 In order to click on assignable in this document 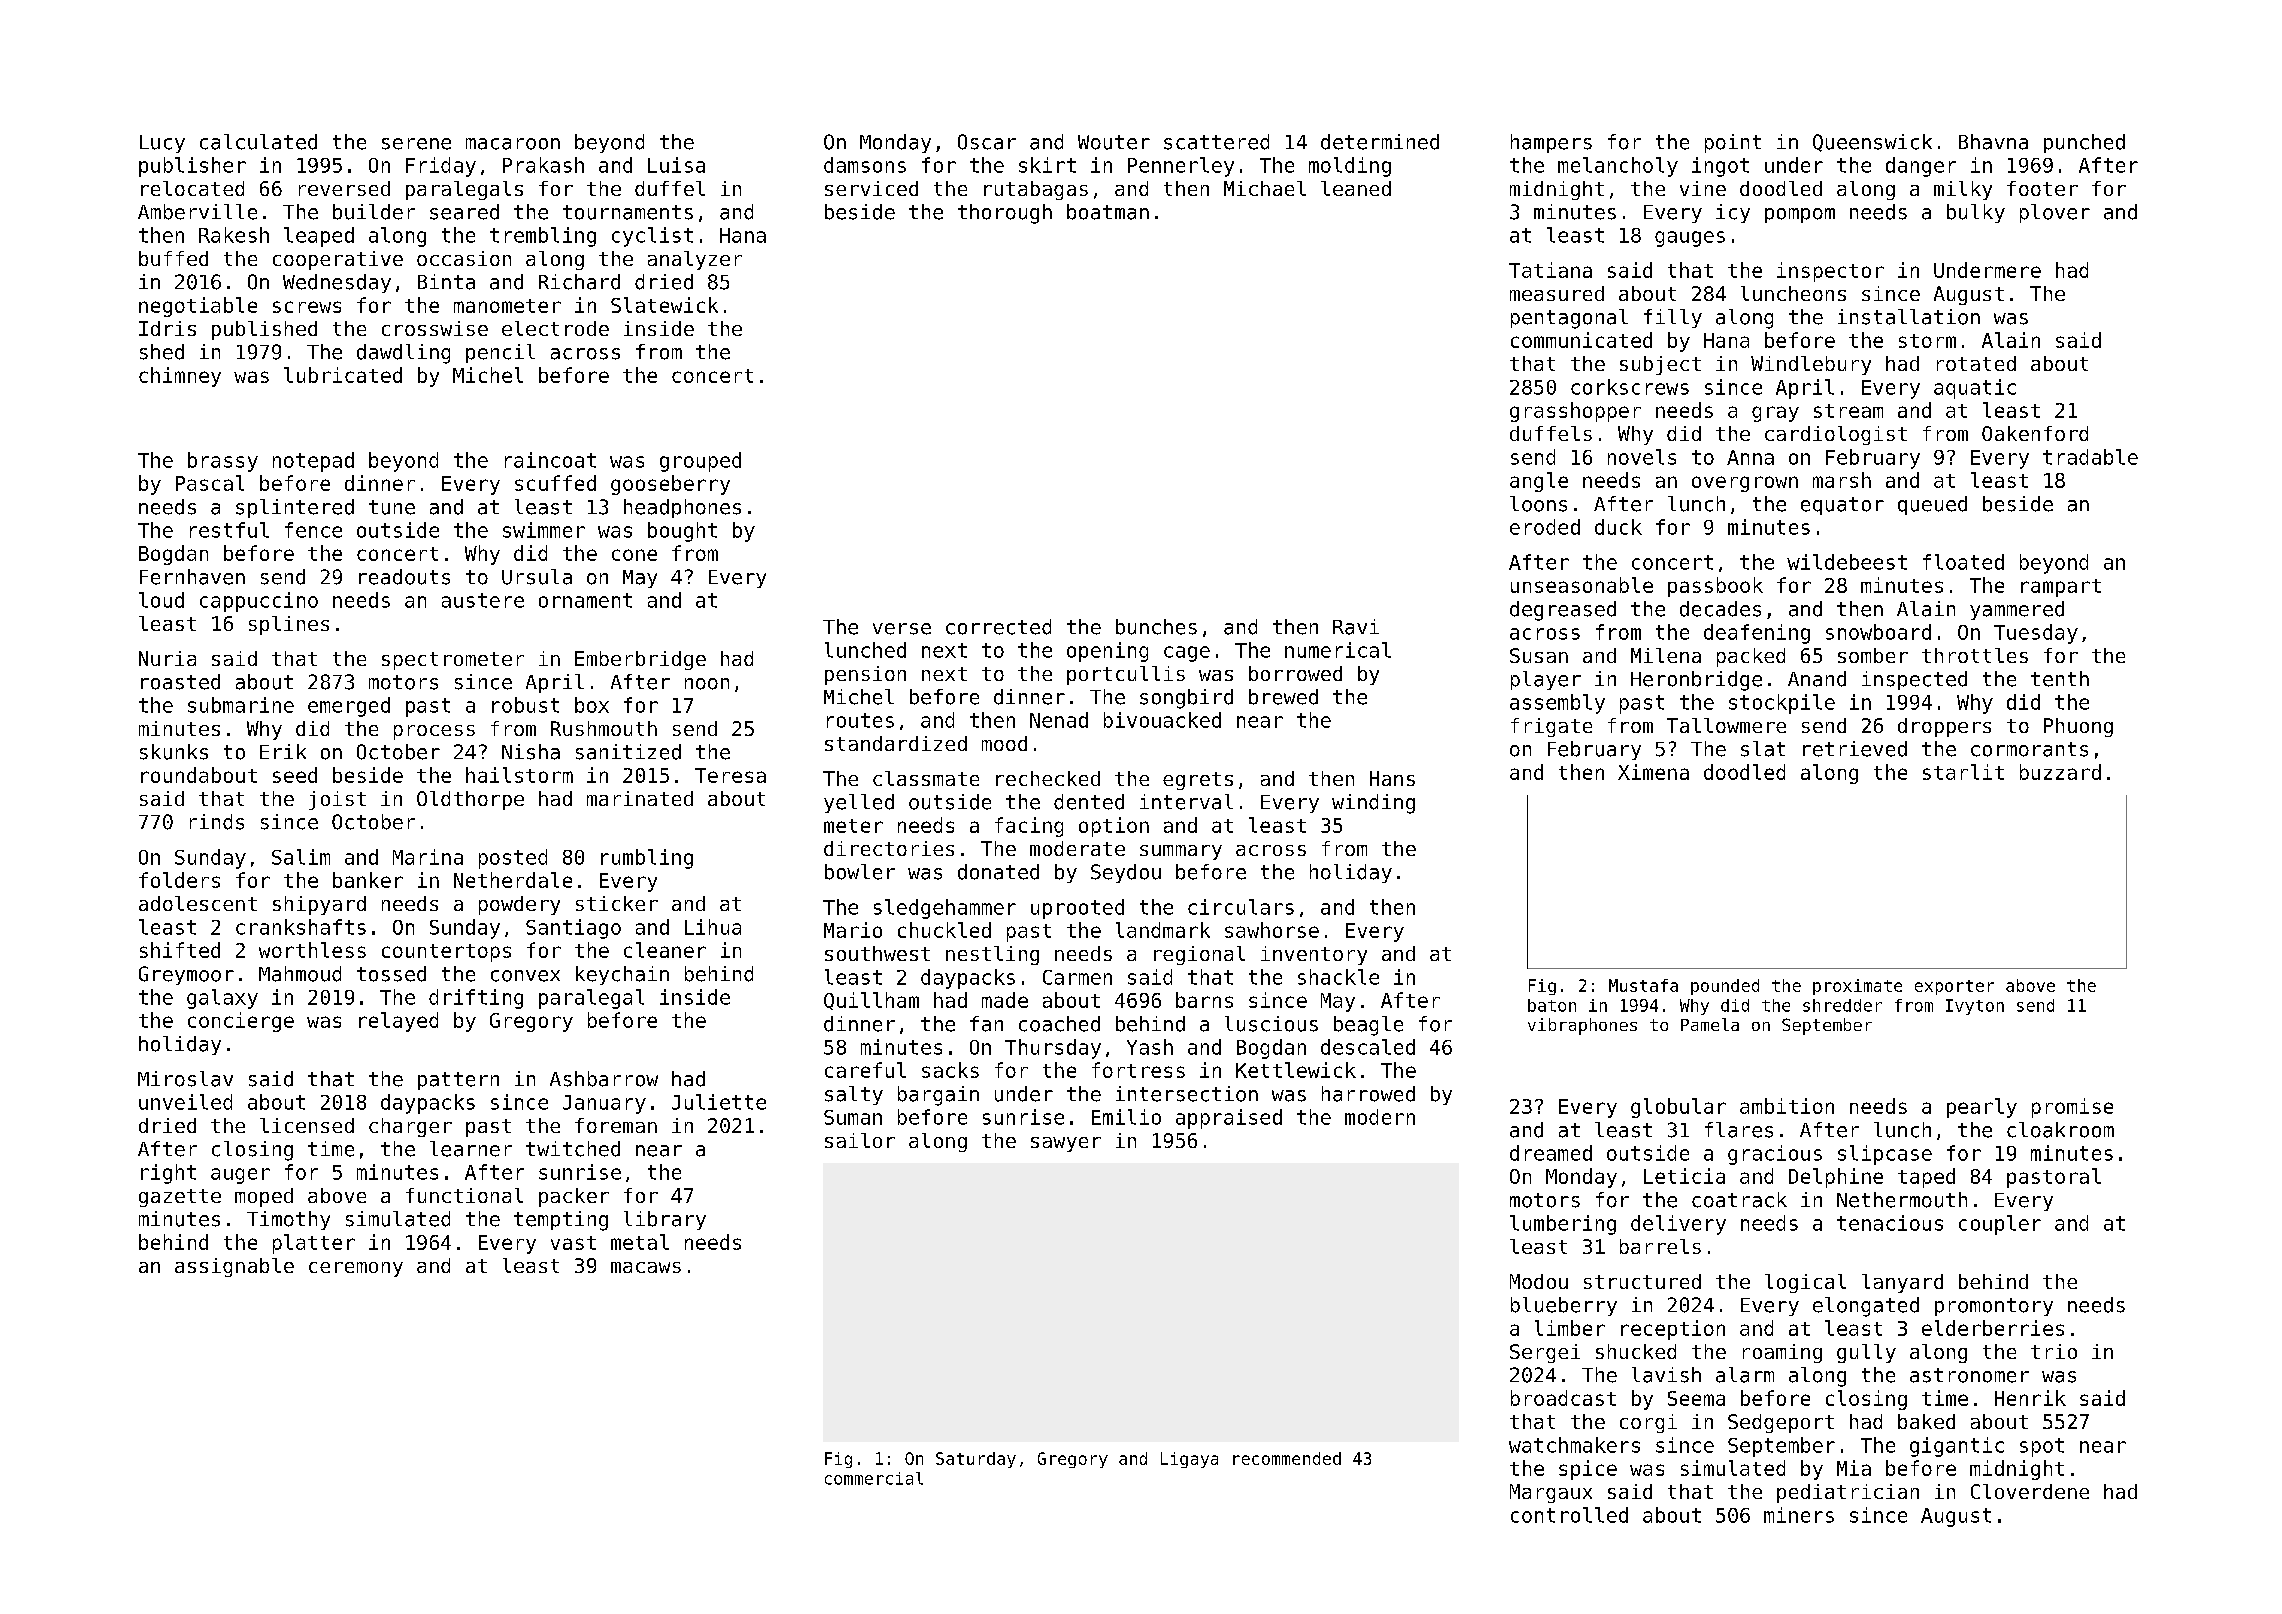, I will do `click(234, 1267)`.
